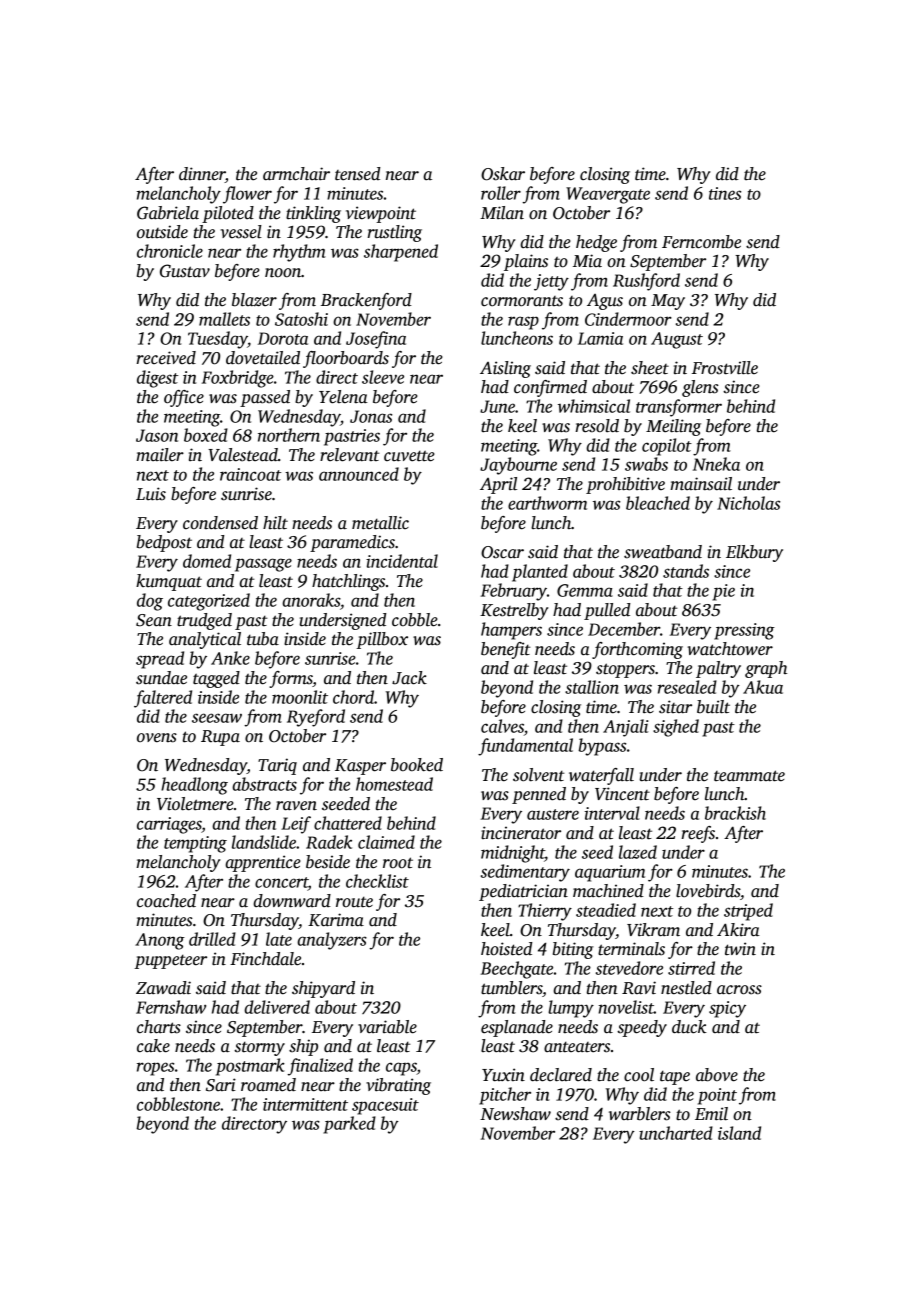 The height and width of the page is (1311, 924). I want to click on roamed, so click(268, 1085).
